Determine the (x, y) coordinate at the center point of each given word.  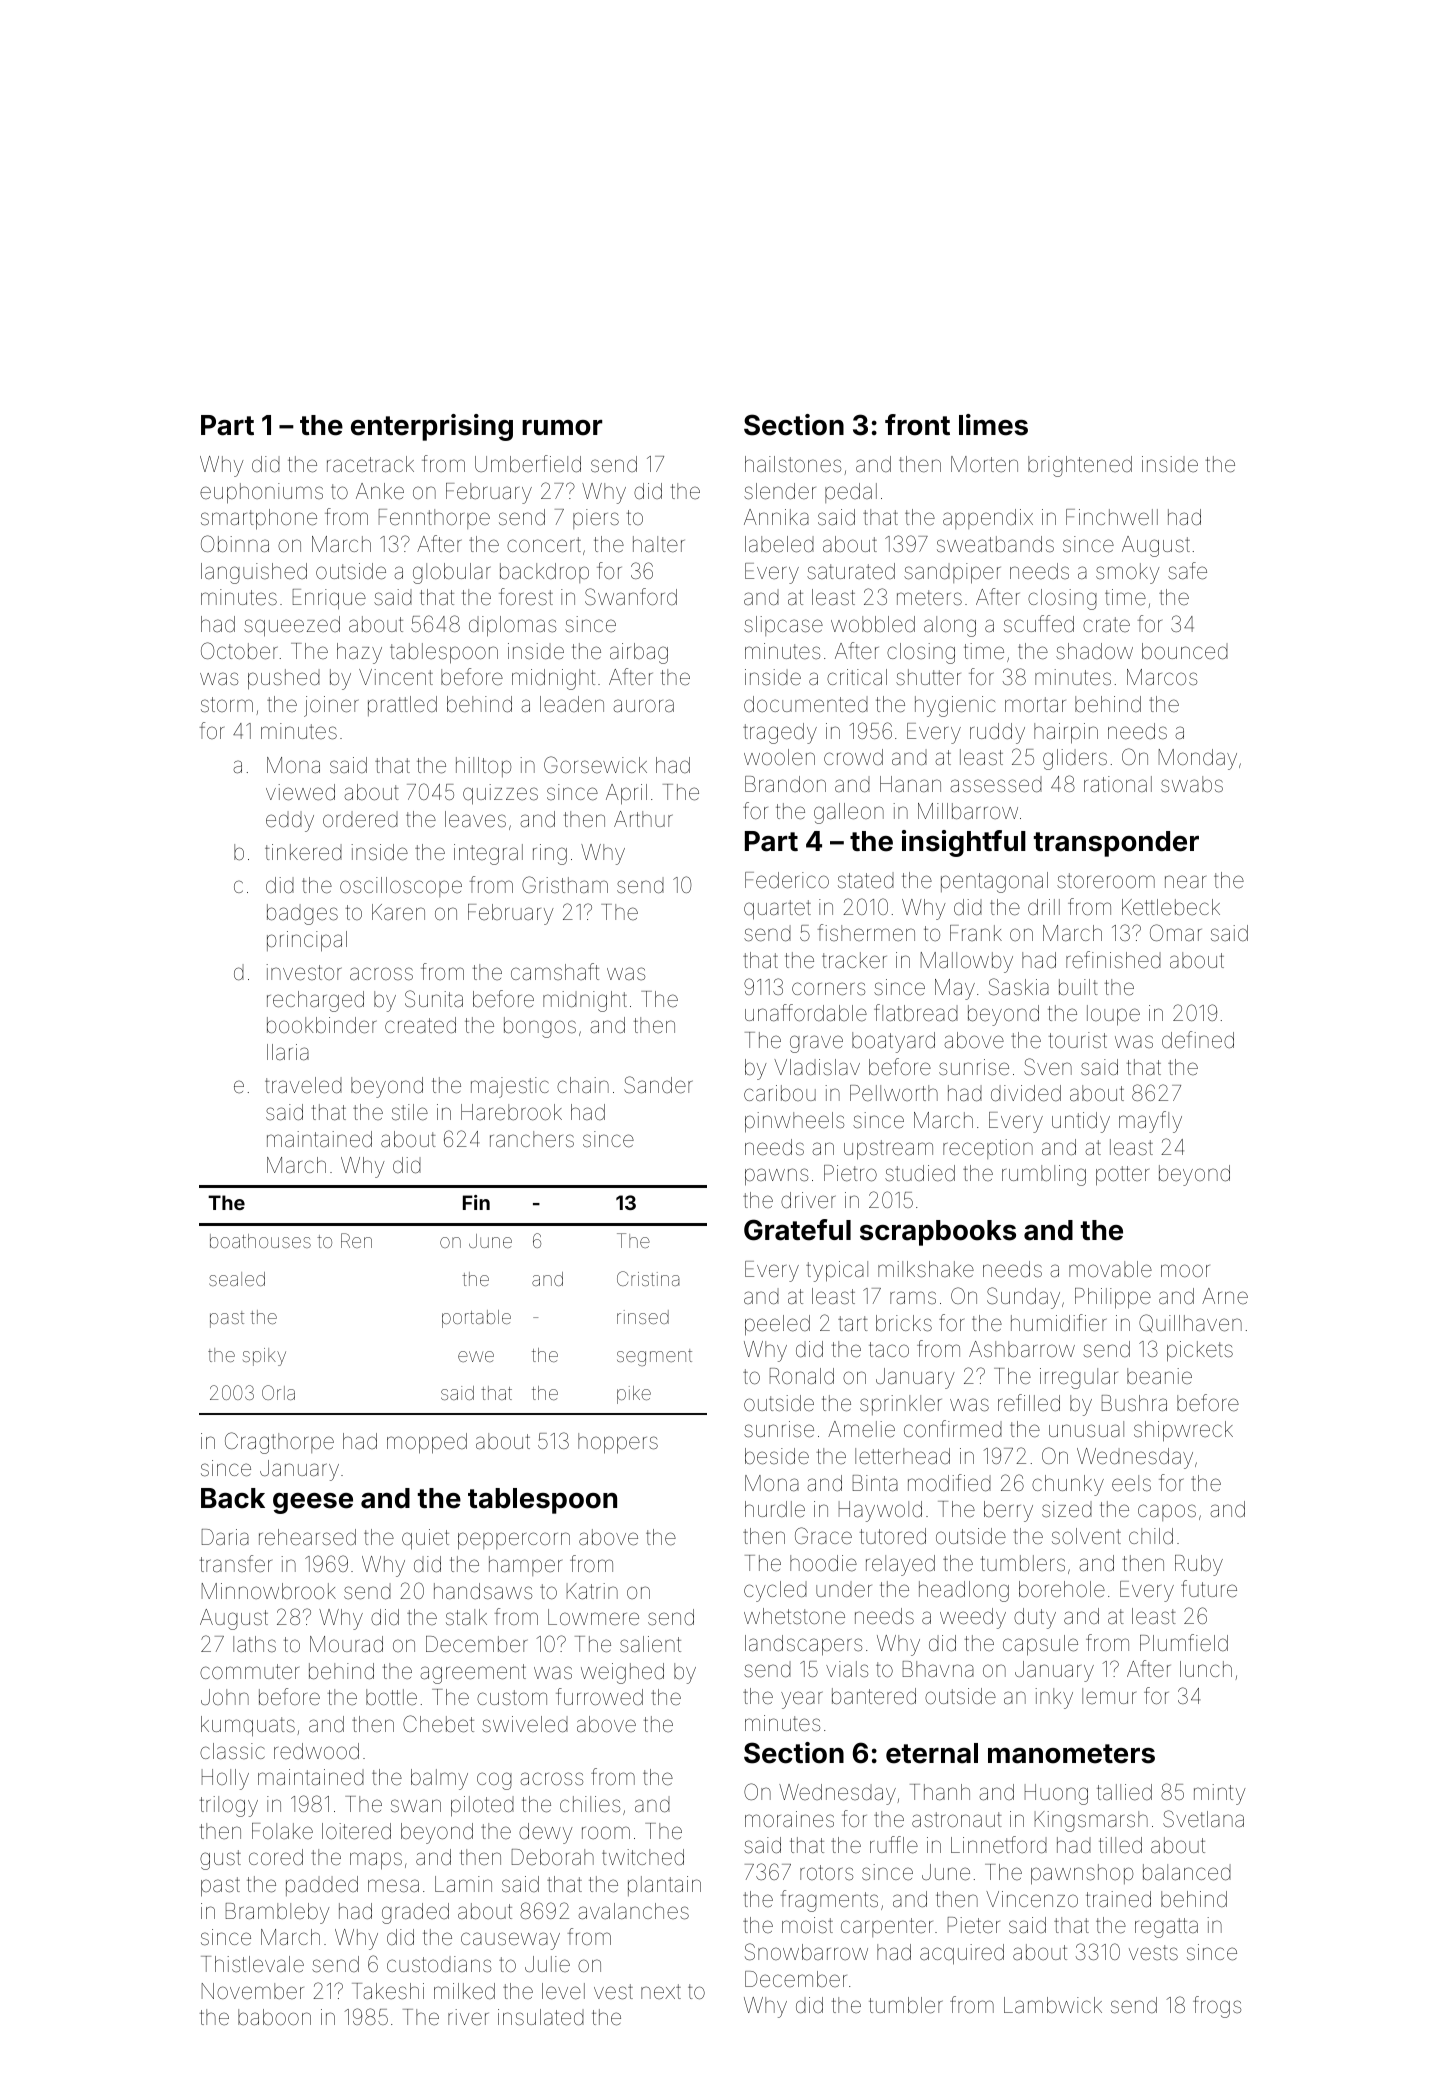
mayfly (1150, 1122)
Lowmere (593, 1617)
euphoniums (261, 493)
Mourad (346, 1644)
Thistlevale (252, 1964)
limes (993, 425)
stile (410, 1112)
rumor (562, 427)
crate (1106, 624)
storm (227, 705)
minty (1220, 1794)
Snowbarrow (806, 1952)
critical (857, 677)
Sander (658, 1085)
